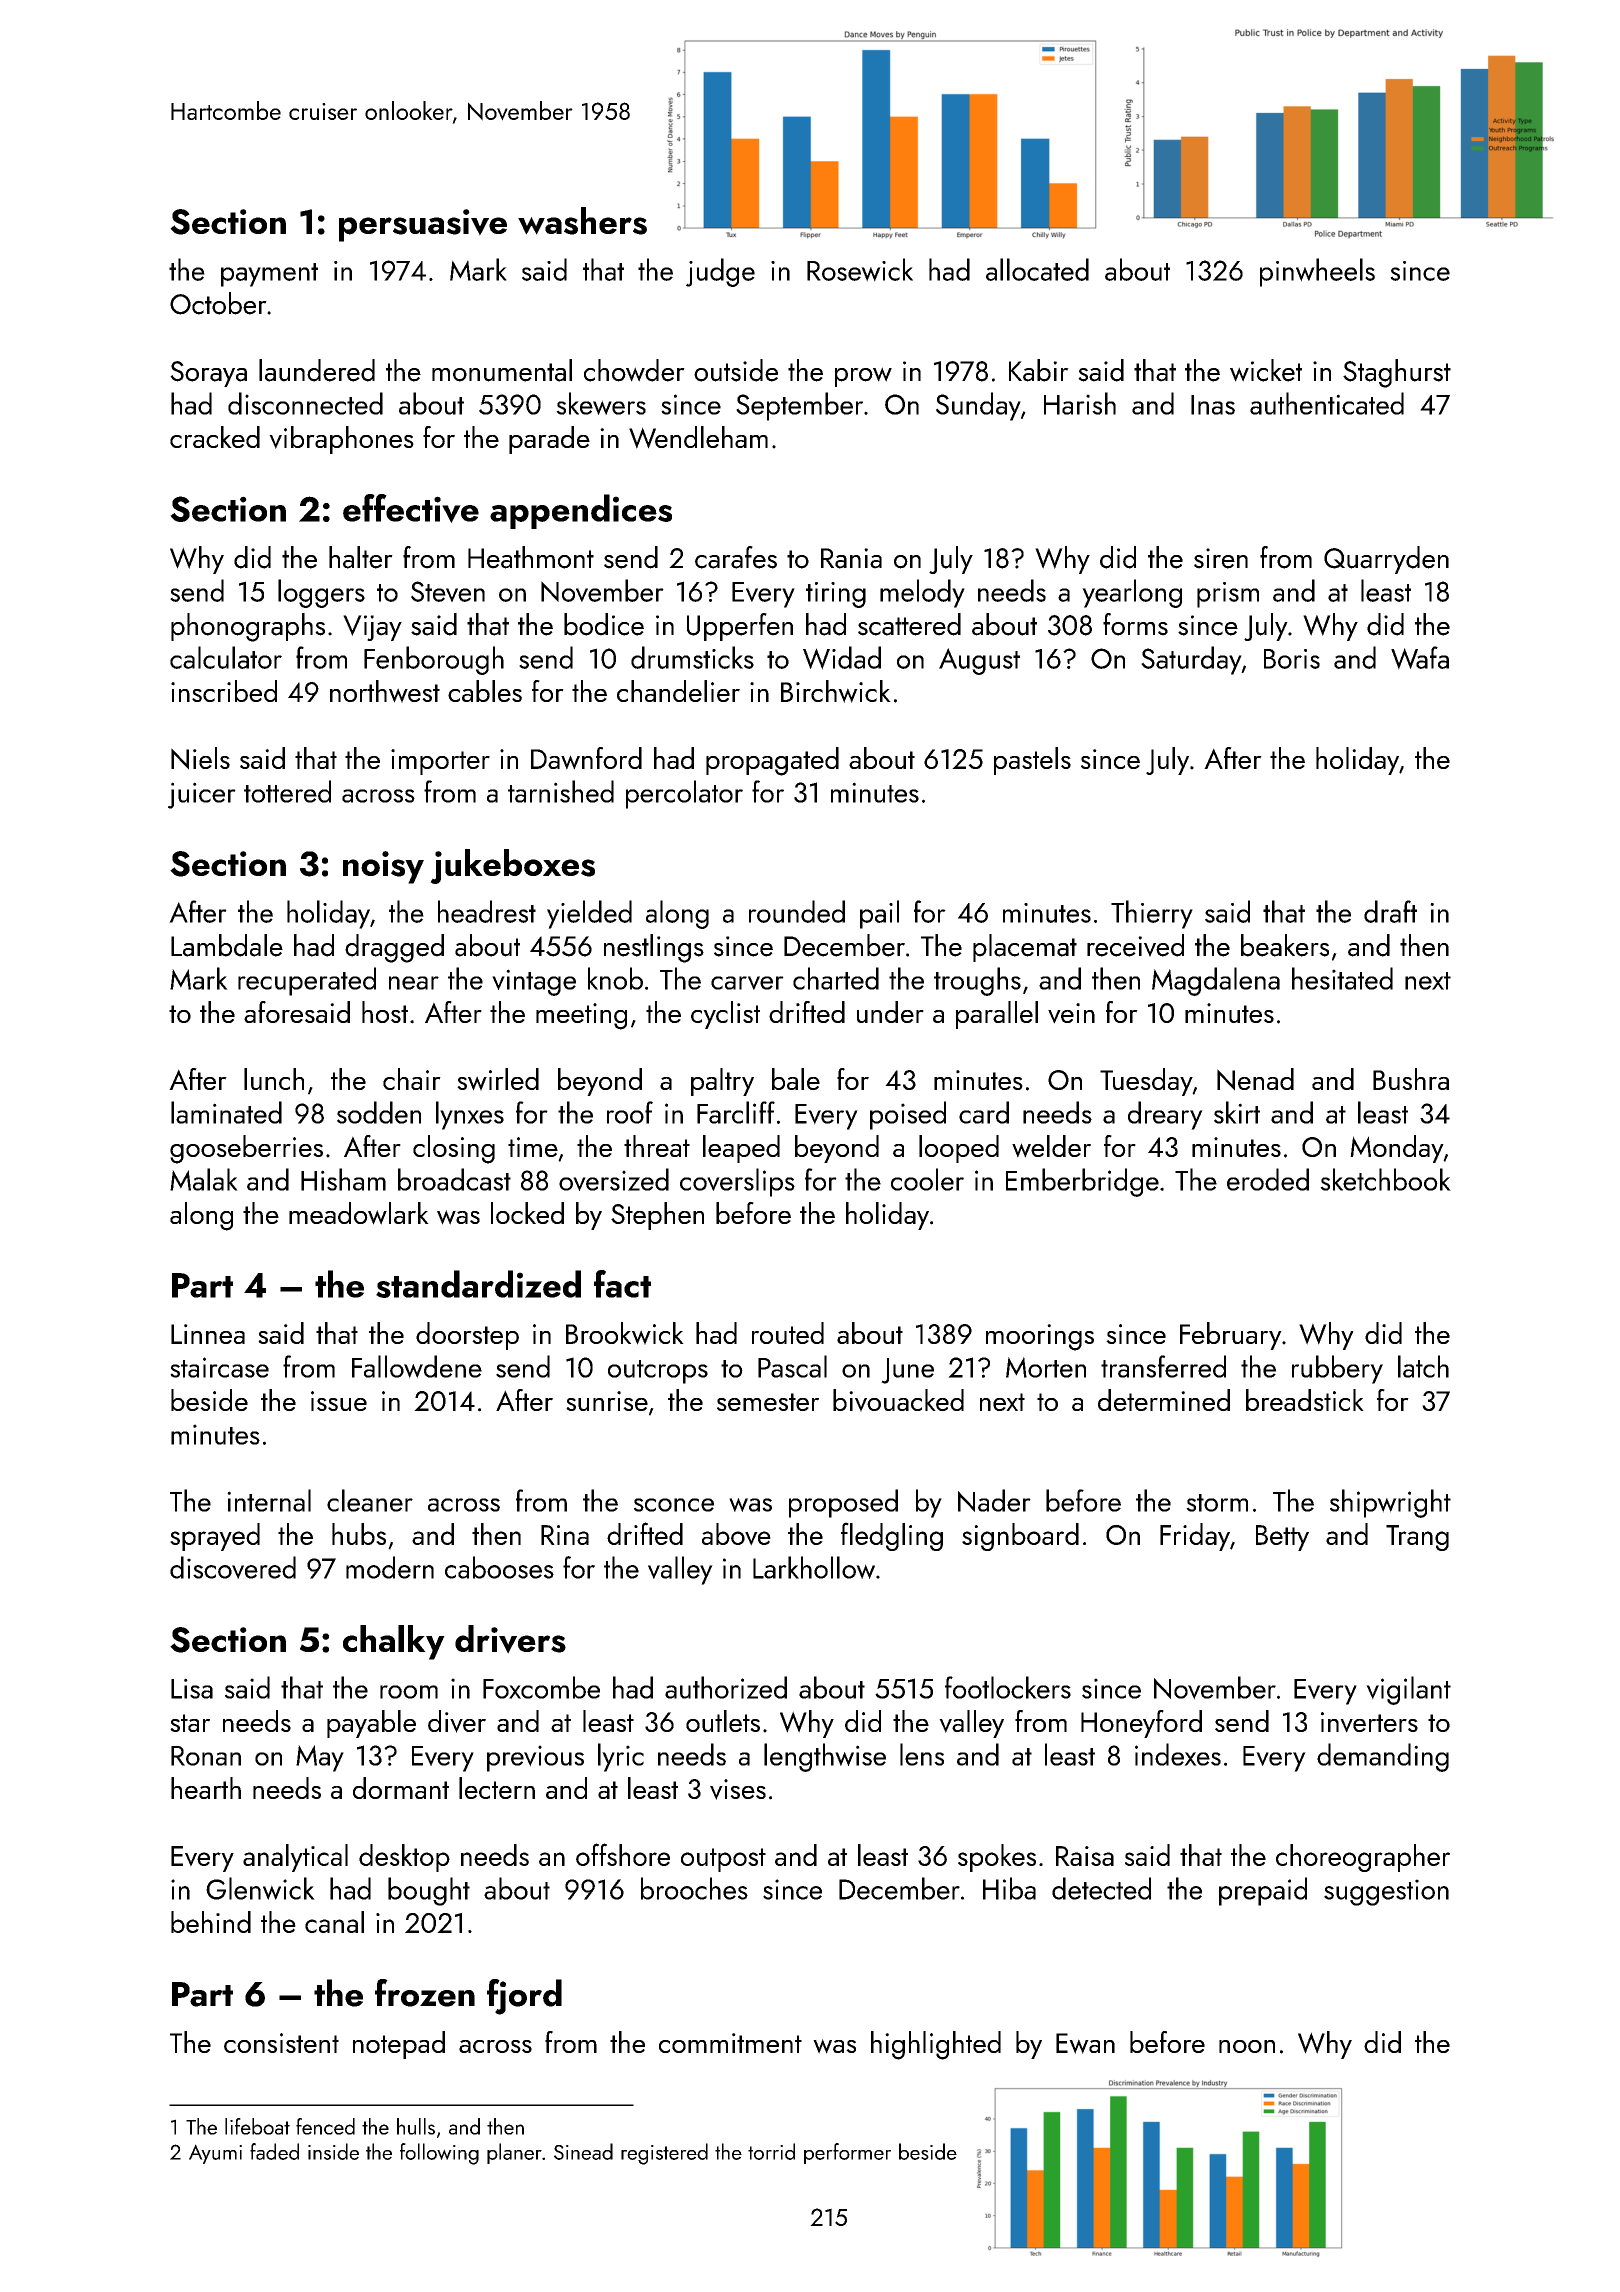 Image resolution: width=1620 pixels, height=2292 pixels. I want to click on cooler, so click(927, 1179).
